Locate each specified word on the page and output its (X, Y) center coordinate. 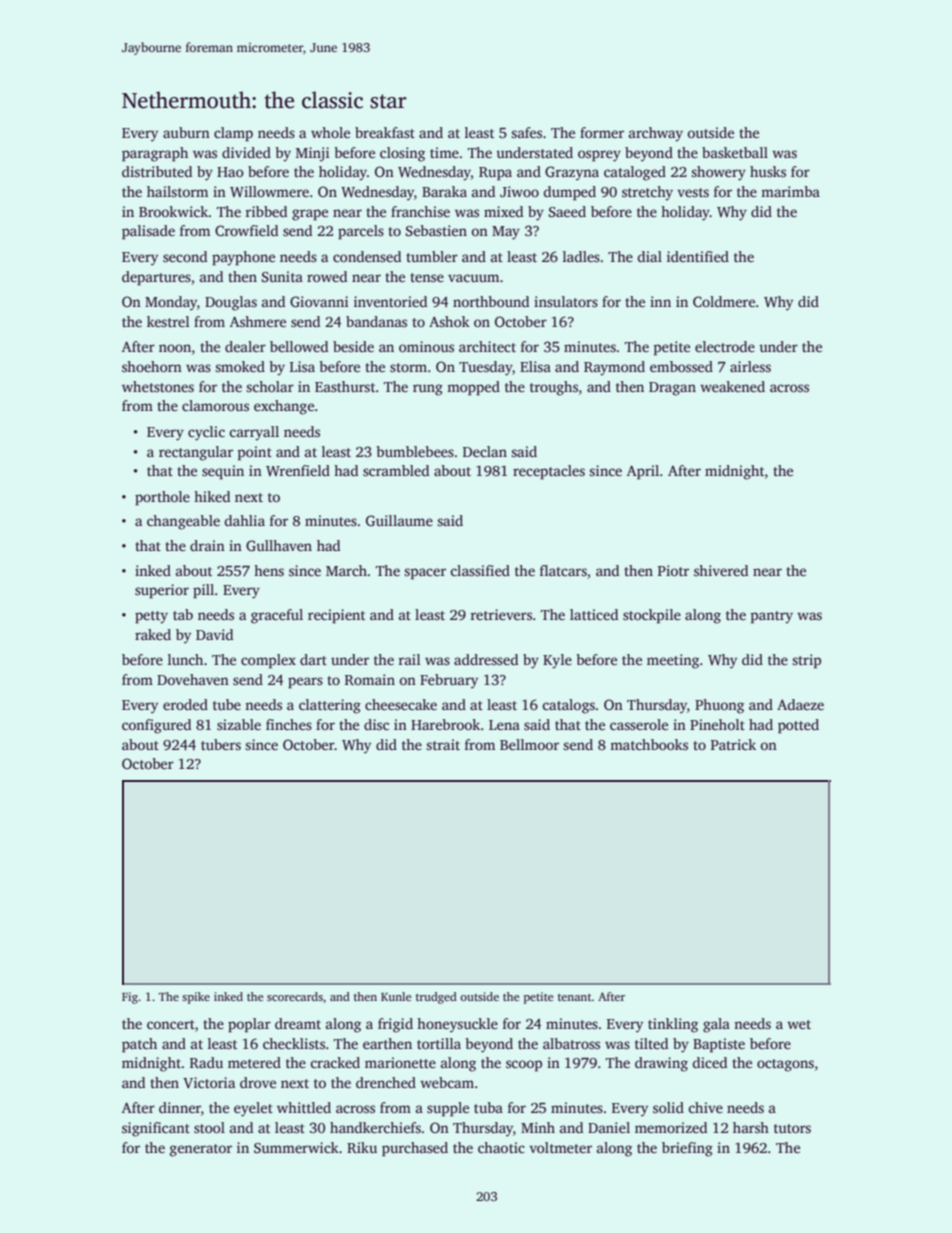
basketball (735, 152)
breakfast (385, 132)
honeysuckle (457, 1025)
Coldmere (724, 301)
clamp (233, 134)
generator (201, 1150)
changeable (183, 522)
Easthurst (345, 386)
